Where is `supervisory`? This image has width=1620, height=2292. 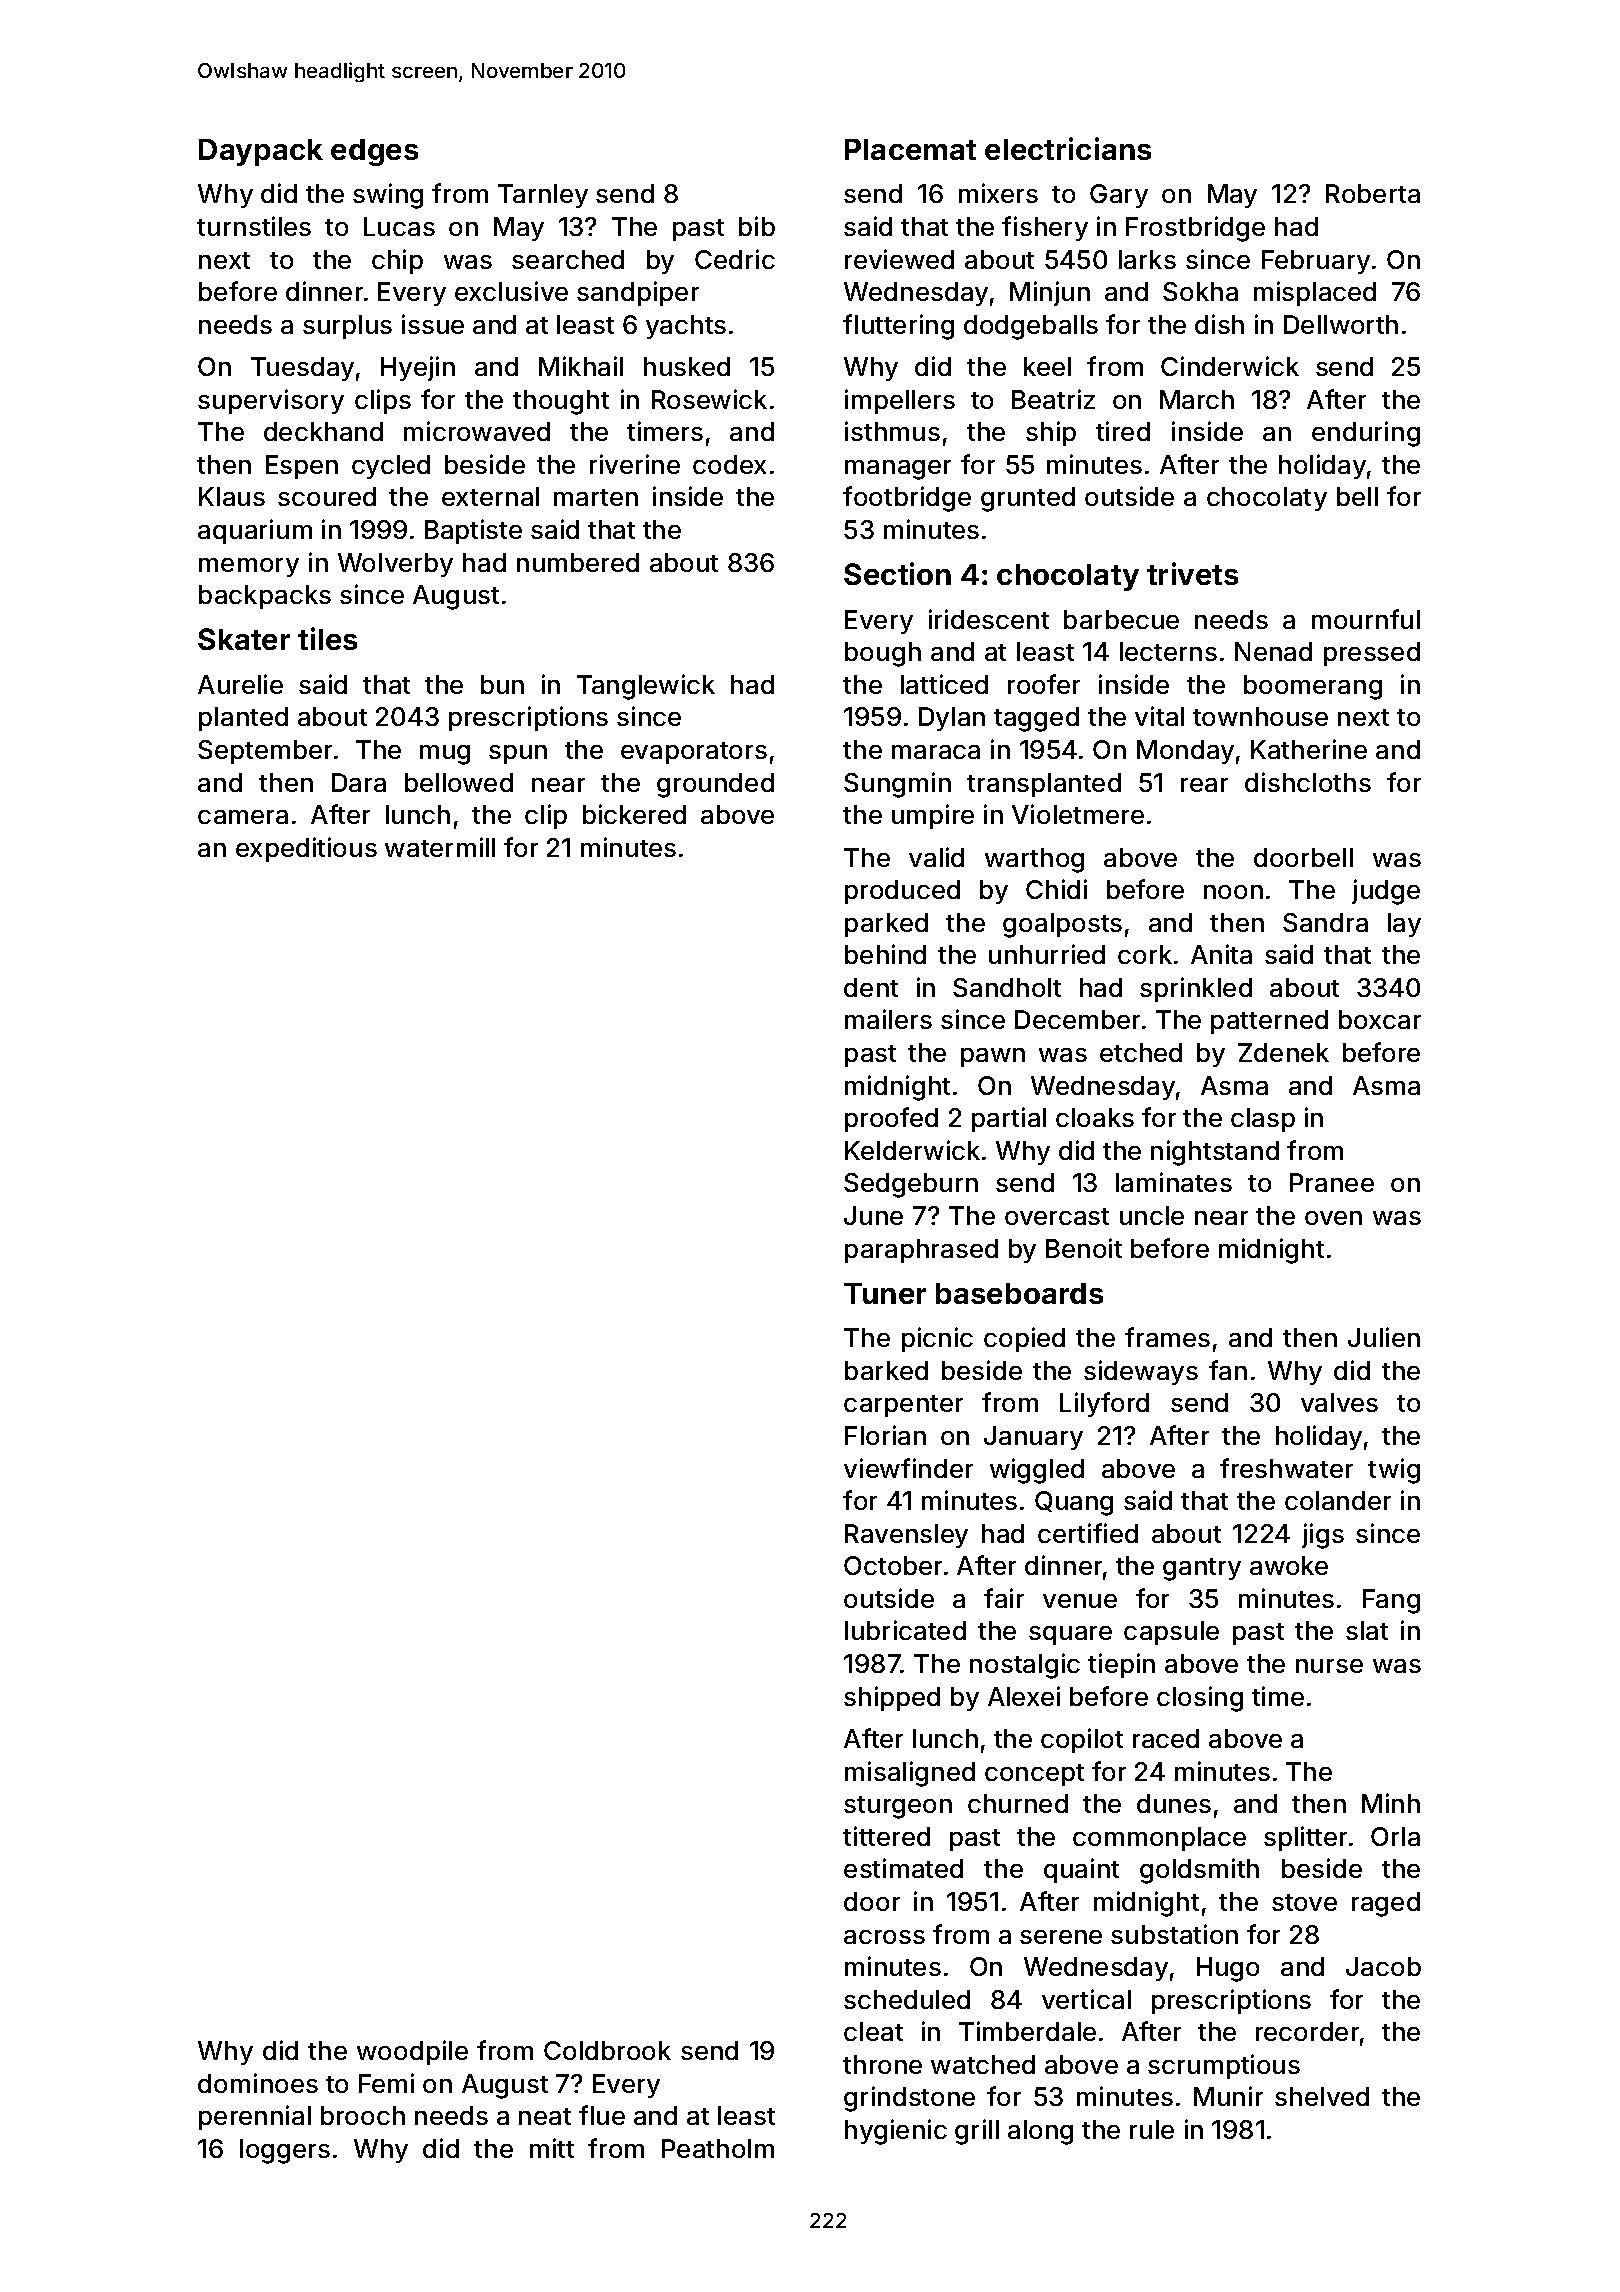
supervisory is located at coordinates (271, 401).
